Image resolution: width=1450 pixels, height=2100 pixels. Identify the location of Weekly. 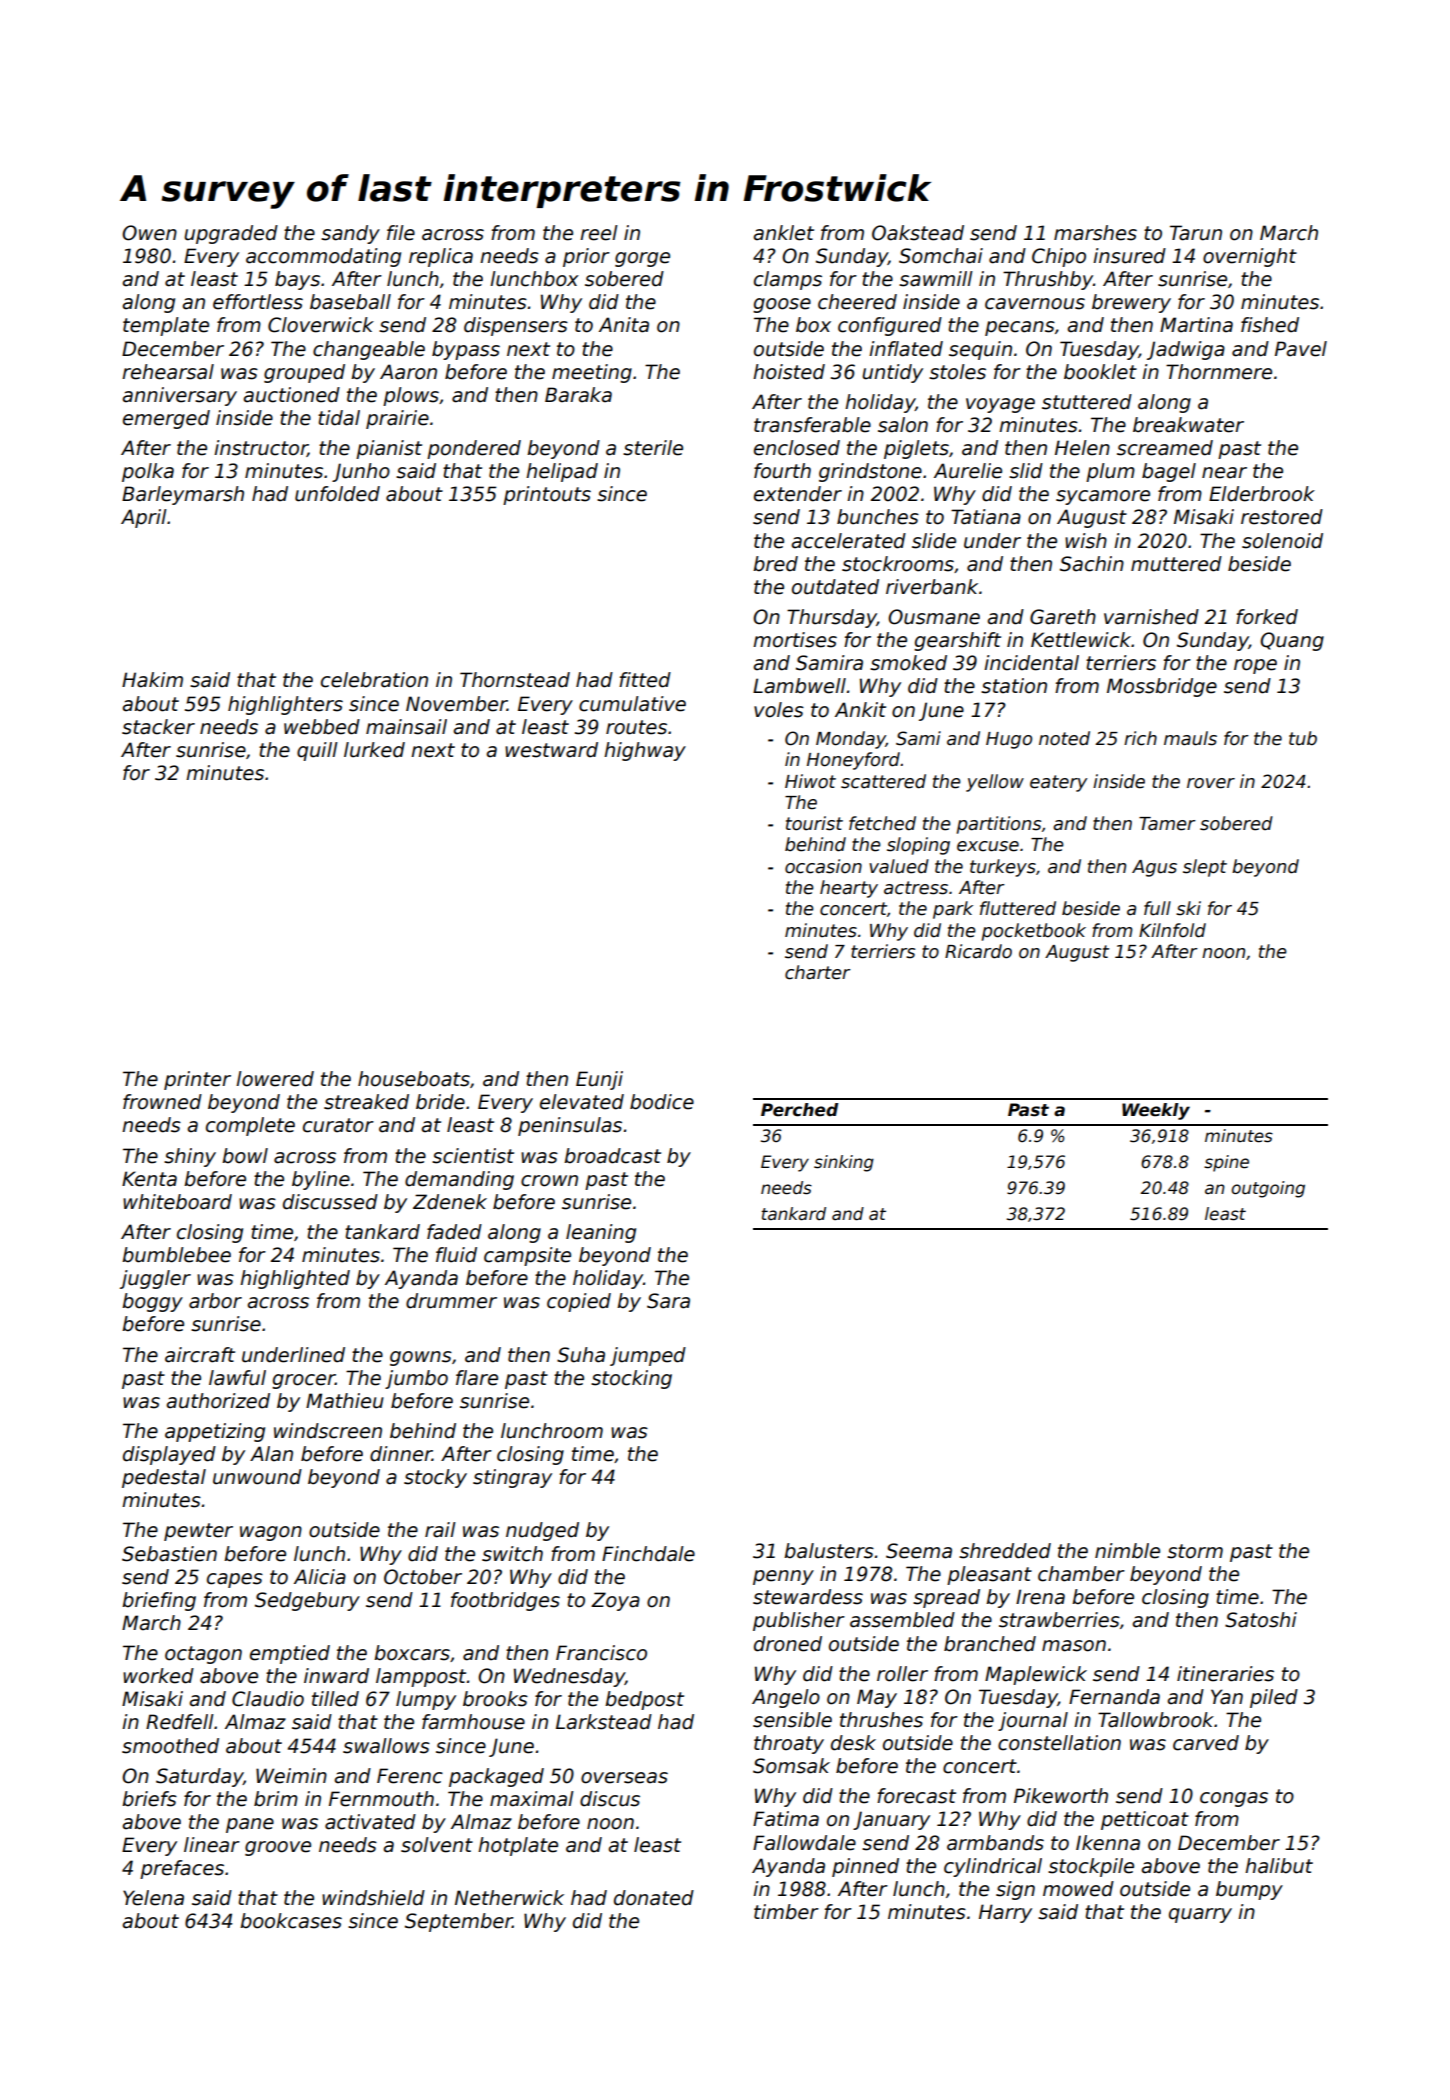
(1156, 1111).
